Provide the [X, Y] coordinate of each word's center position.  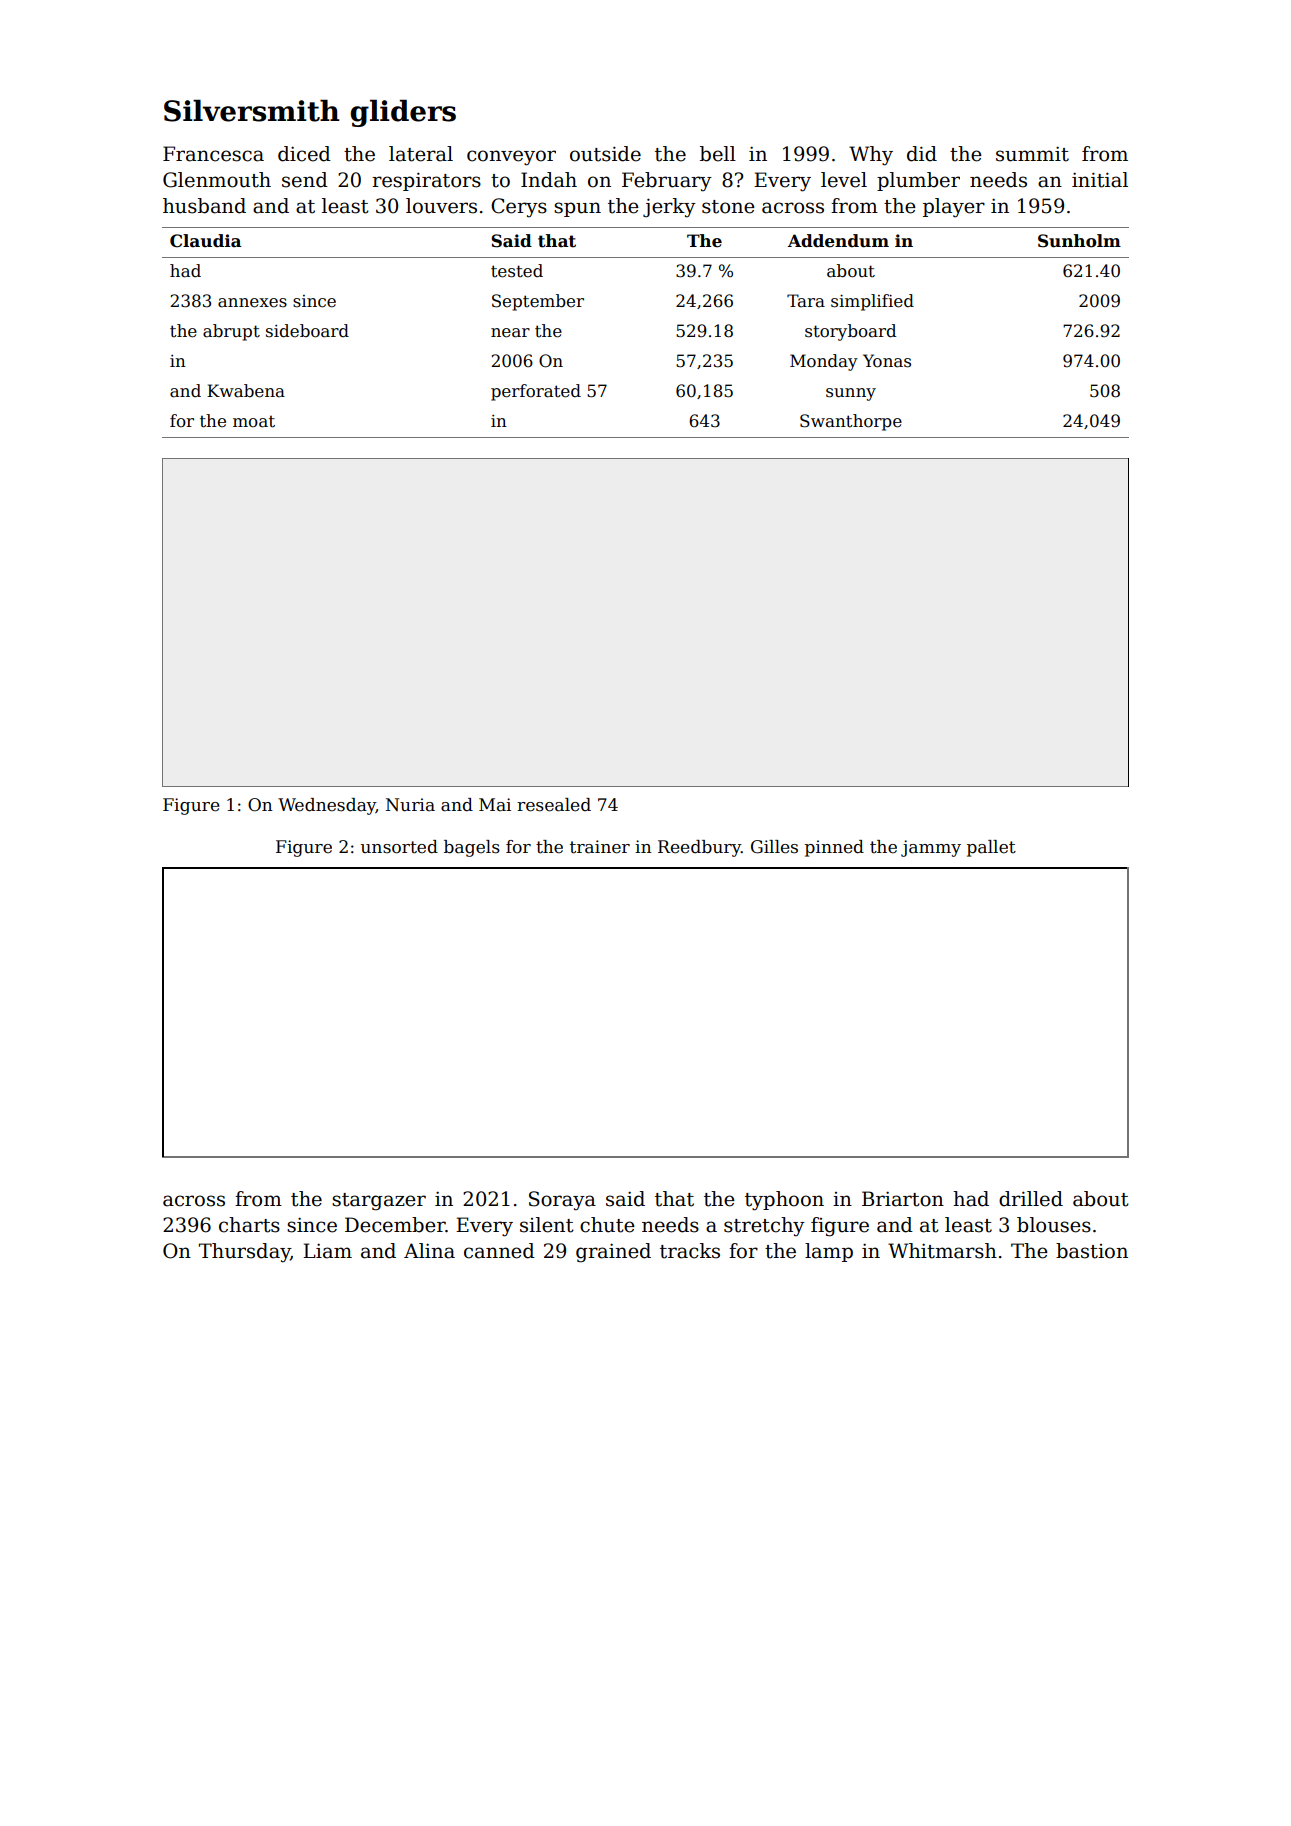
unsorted [399, 847]
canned [499, 1251]
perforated [536, 392]
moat [254, 421]
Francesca [213, 154]
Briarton [903, 1199]
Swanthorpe [851, 422]
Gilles [774, 847]
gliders [403, 113]
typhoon [784, 1201]
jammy [931, 848]
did [922, 154]
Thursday [244, 1253]
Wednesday [327, 806]
